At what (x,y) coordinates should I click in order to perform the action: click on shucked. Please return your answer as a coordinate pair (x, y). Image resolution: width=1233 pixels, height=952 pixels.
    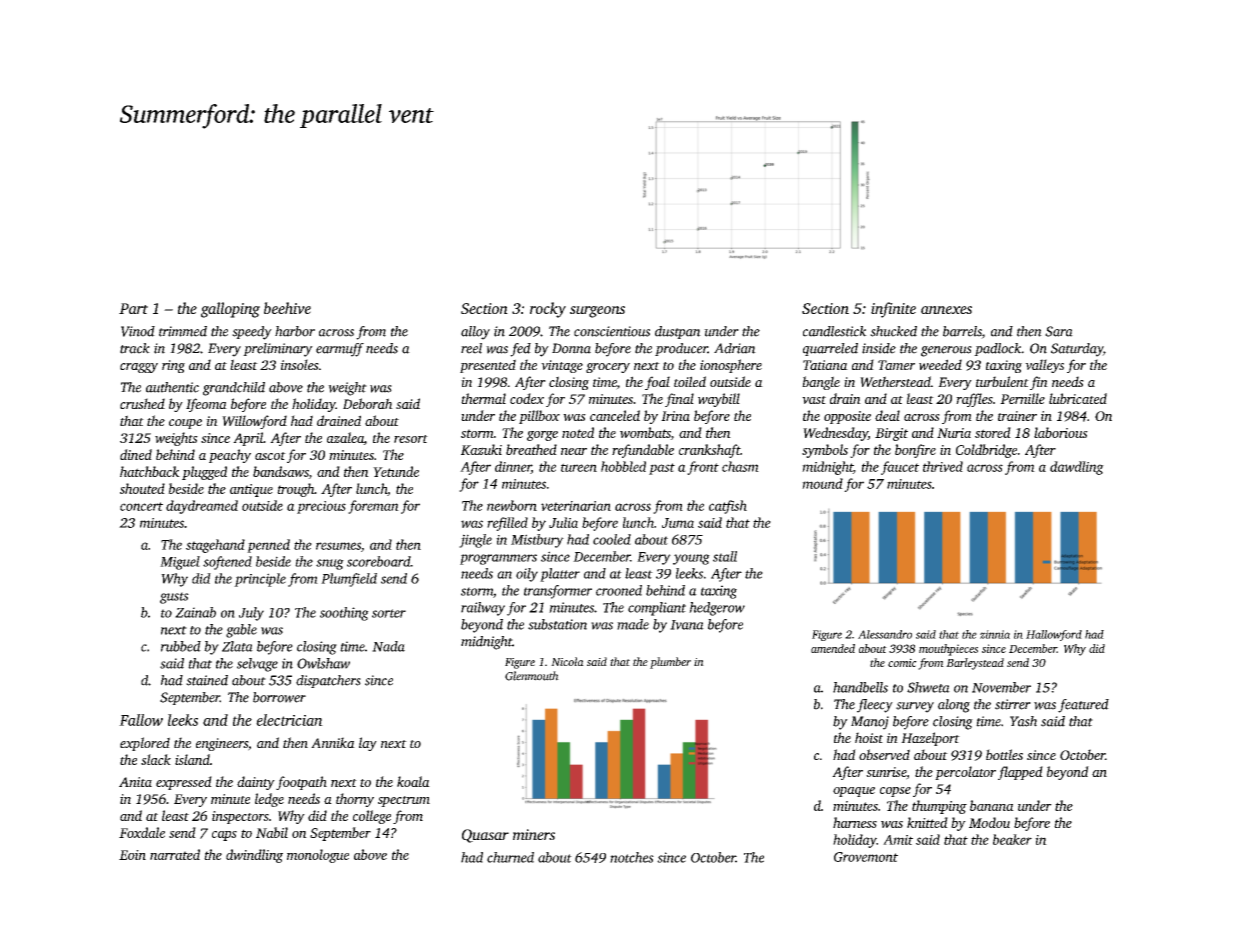
    Looking at the image, I should click on (893, 331).
